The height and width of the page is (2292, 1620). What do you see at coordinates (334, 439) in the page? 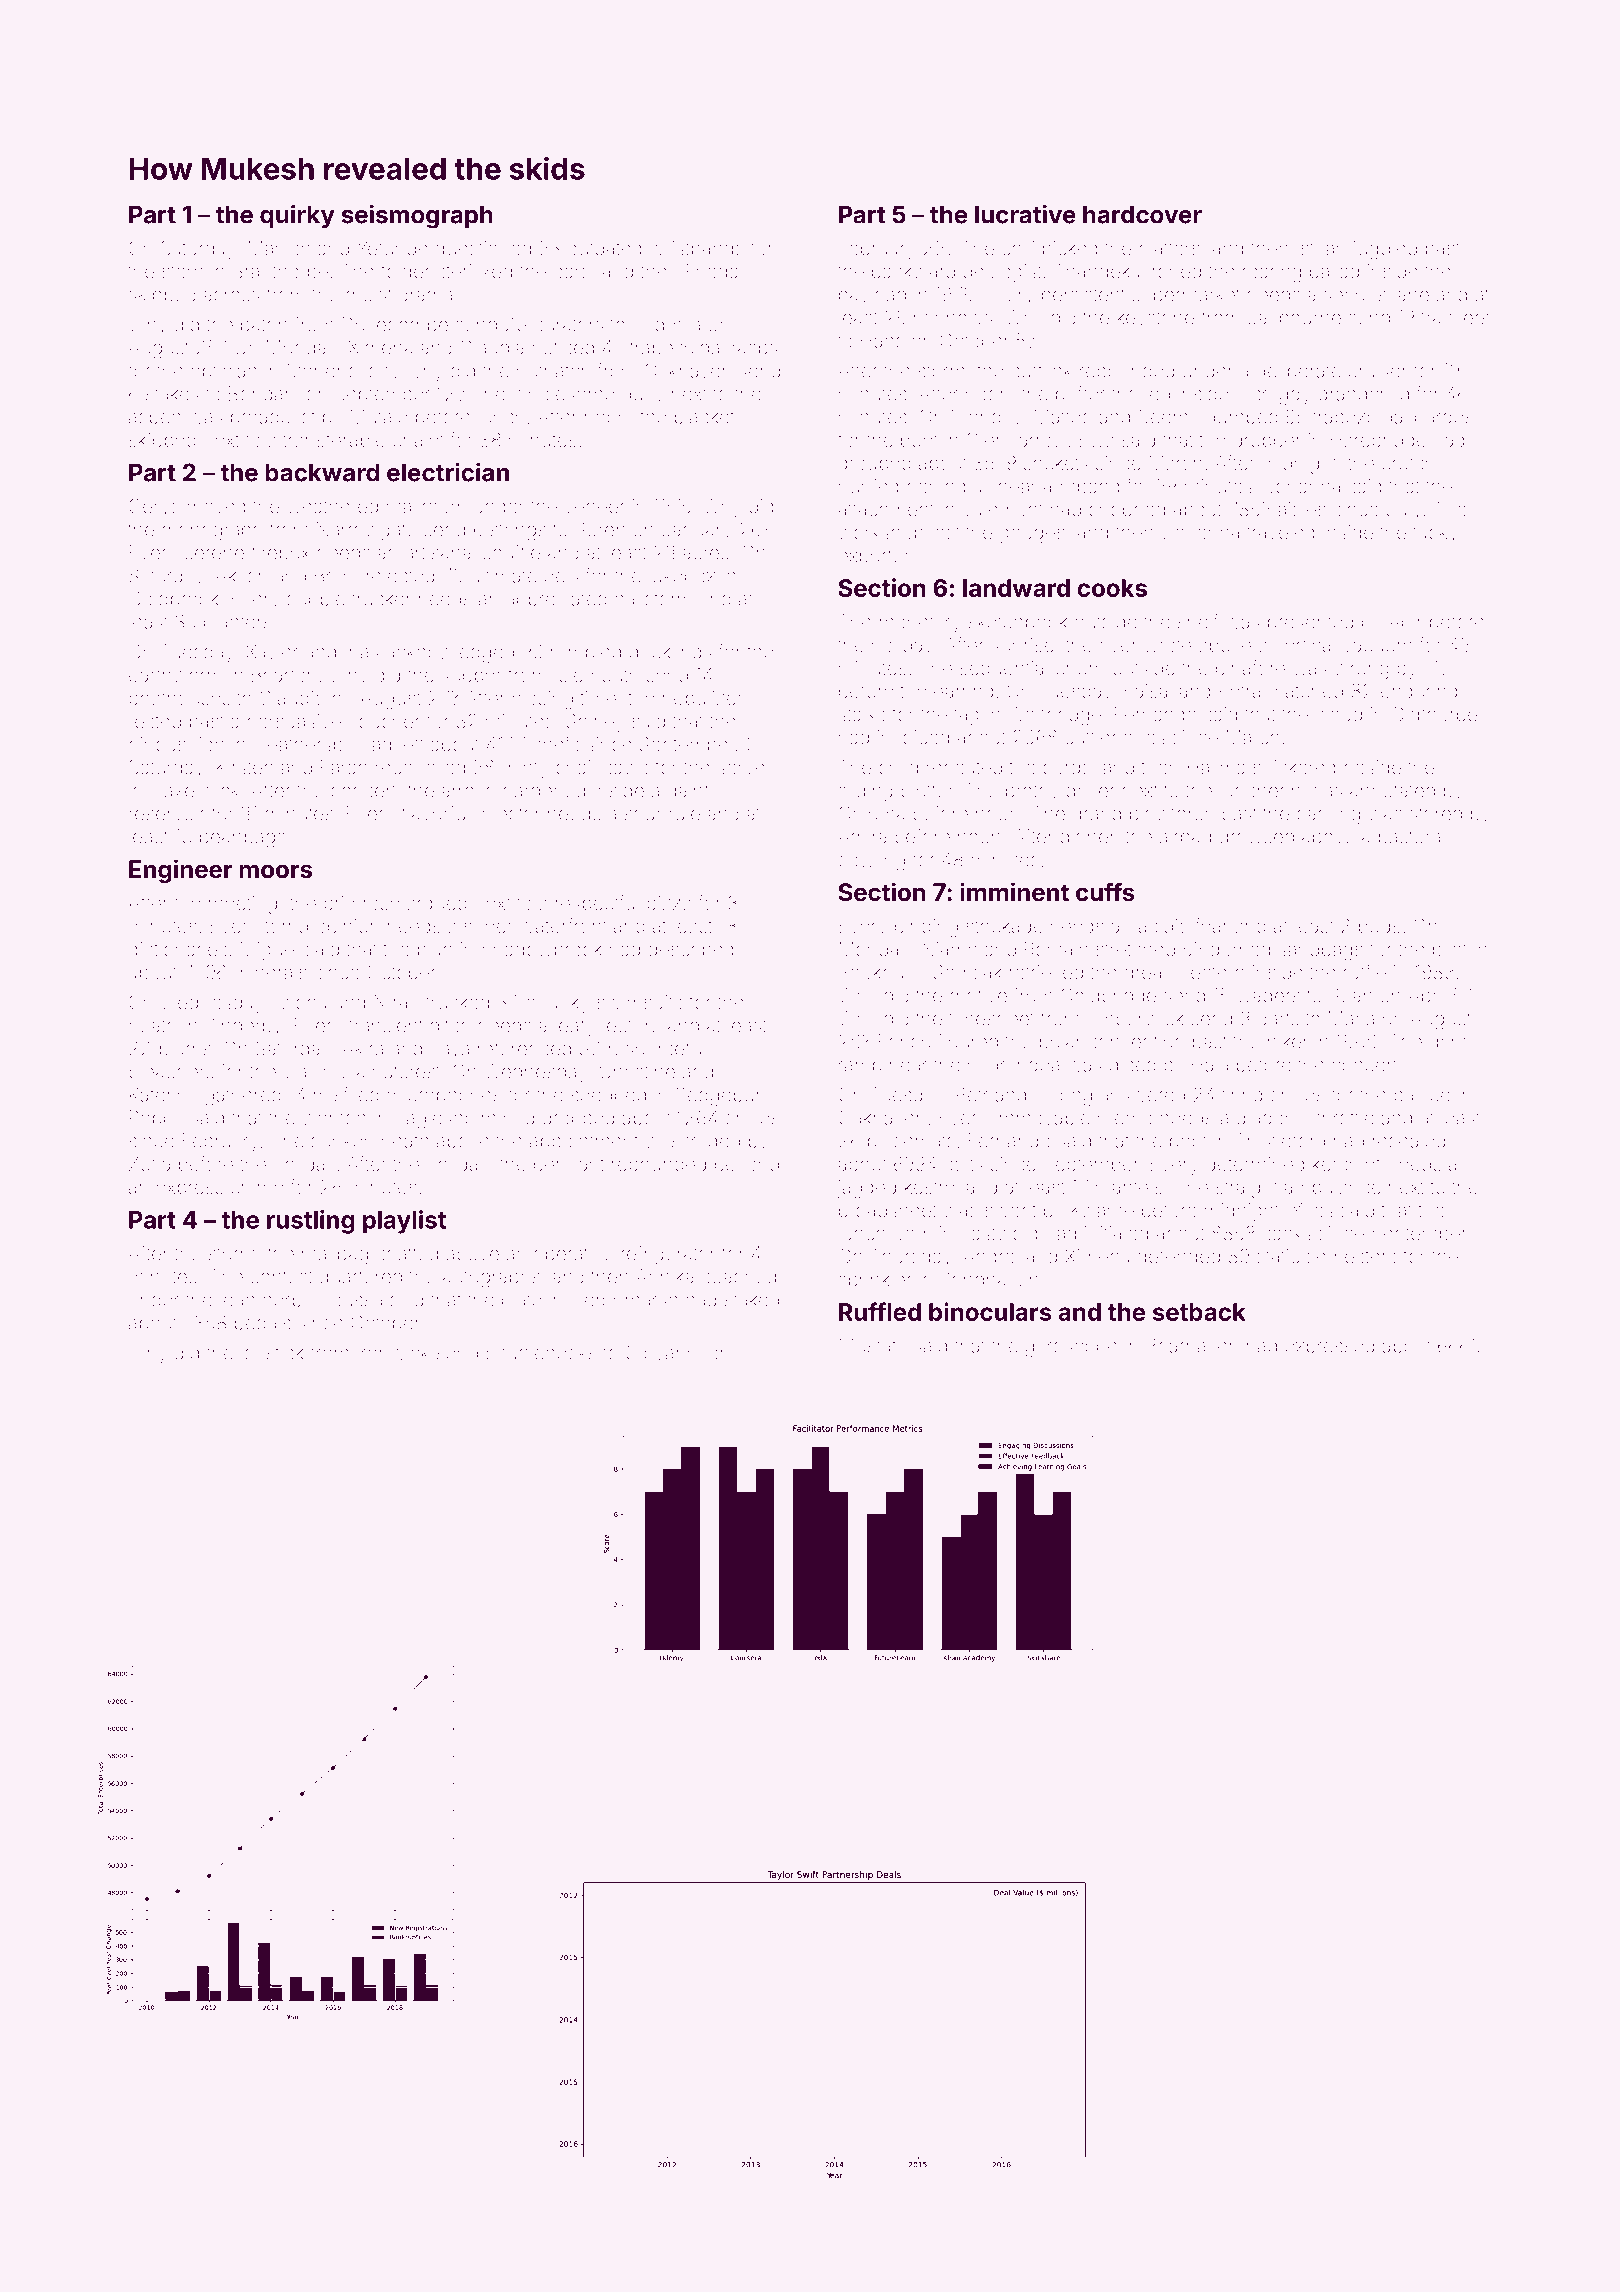
I see `transferable` at bounding box center [334, 439].
